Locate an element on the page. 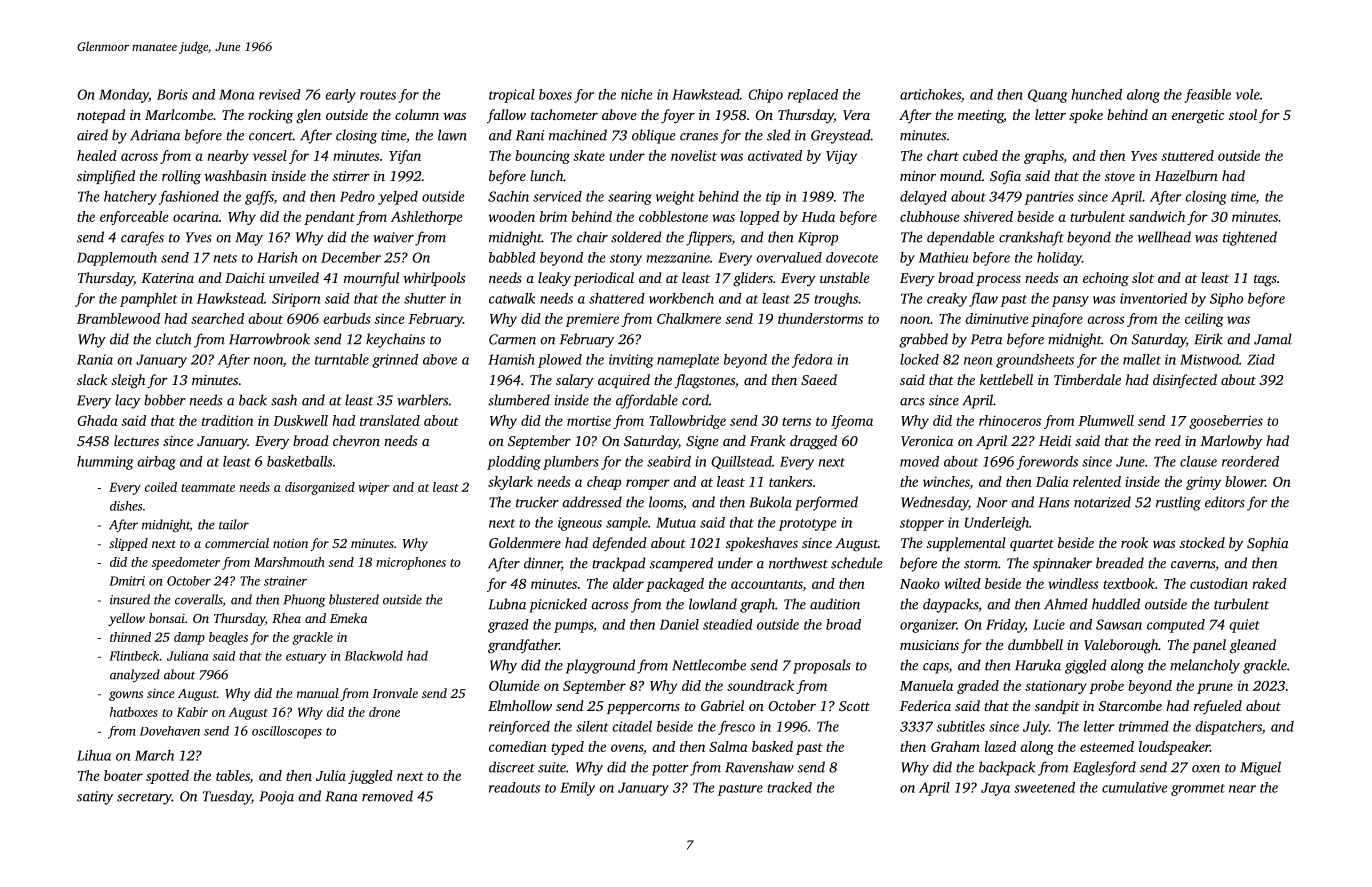 The width and height of the image is (1372, 887). hunched is located at coordinates (1096, 94).
